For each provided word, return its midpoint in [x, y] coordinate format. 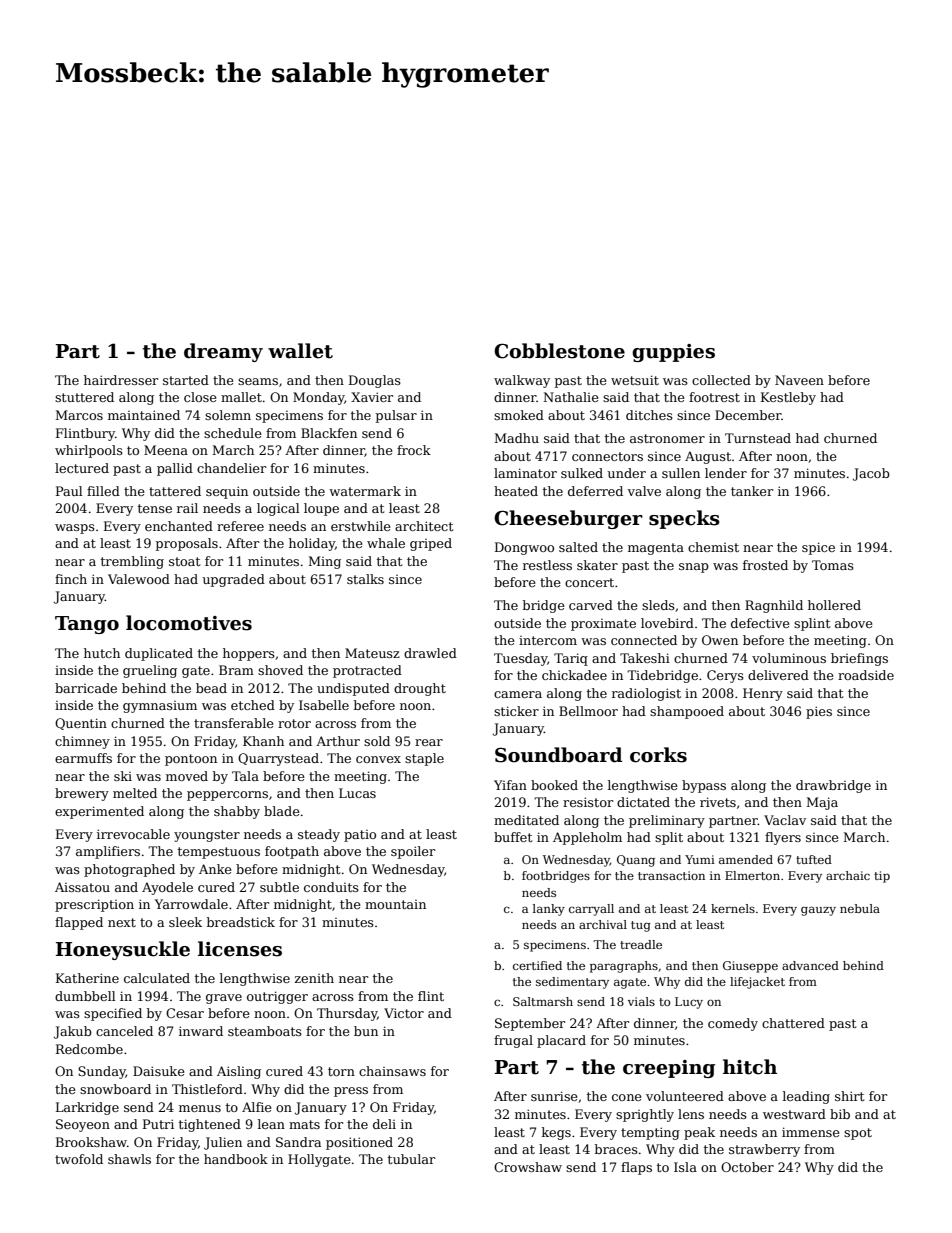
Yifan [510, 785]
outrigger [277, 997]
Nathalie [571, 397]
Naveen [799, 380]
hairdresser [121, 380]
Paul [69, 491]
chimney [82, 742]
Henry [763, 694]
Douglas [375, 381]
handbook [236, 1159]
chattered [793, 1023]
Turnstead [758, 438]
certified [537, 965]
